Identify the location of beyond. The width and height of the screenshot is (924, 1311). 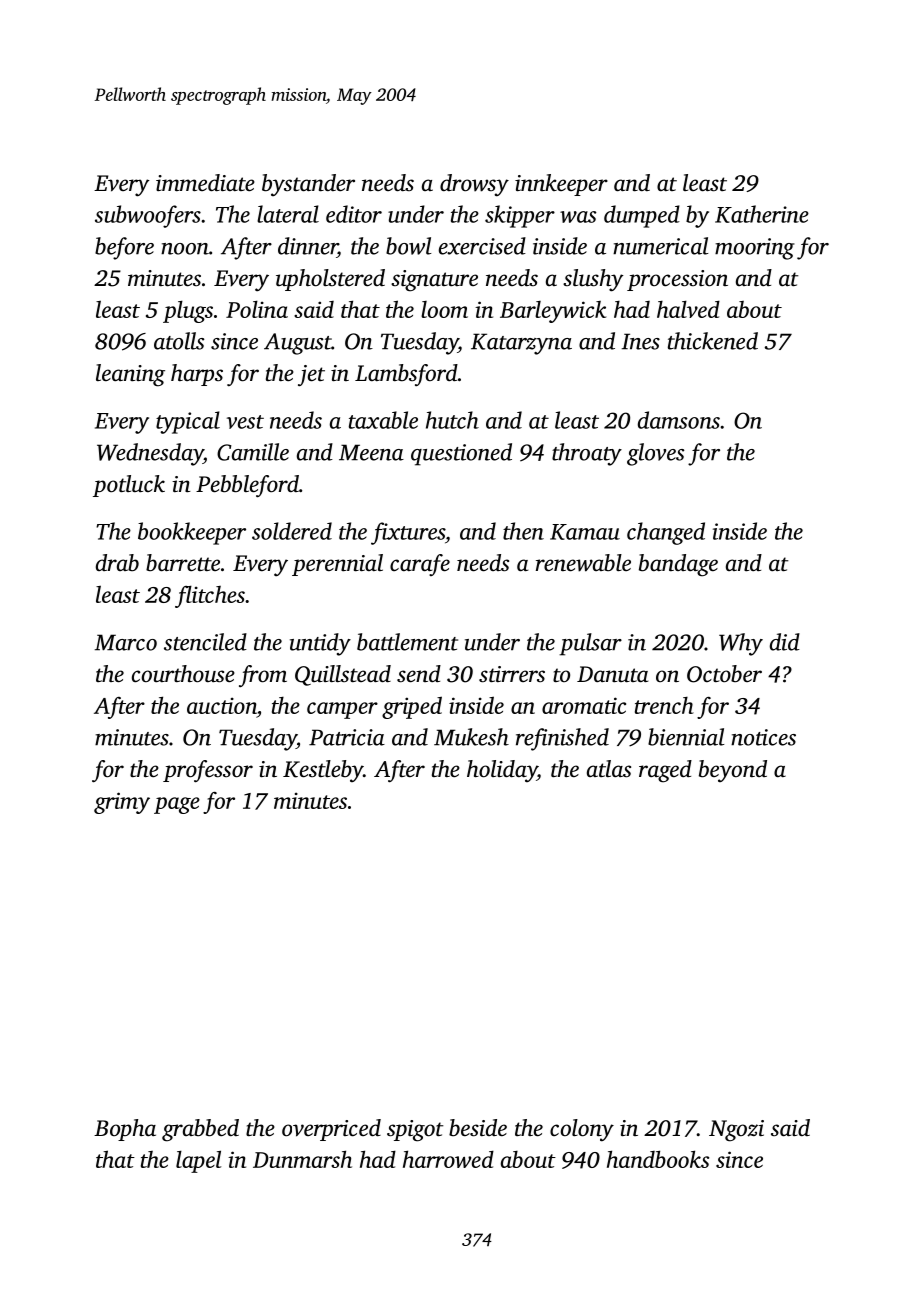
(733, 771).
